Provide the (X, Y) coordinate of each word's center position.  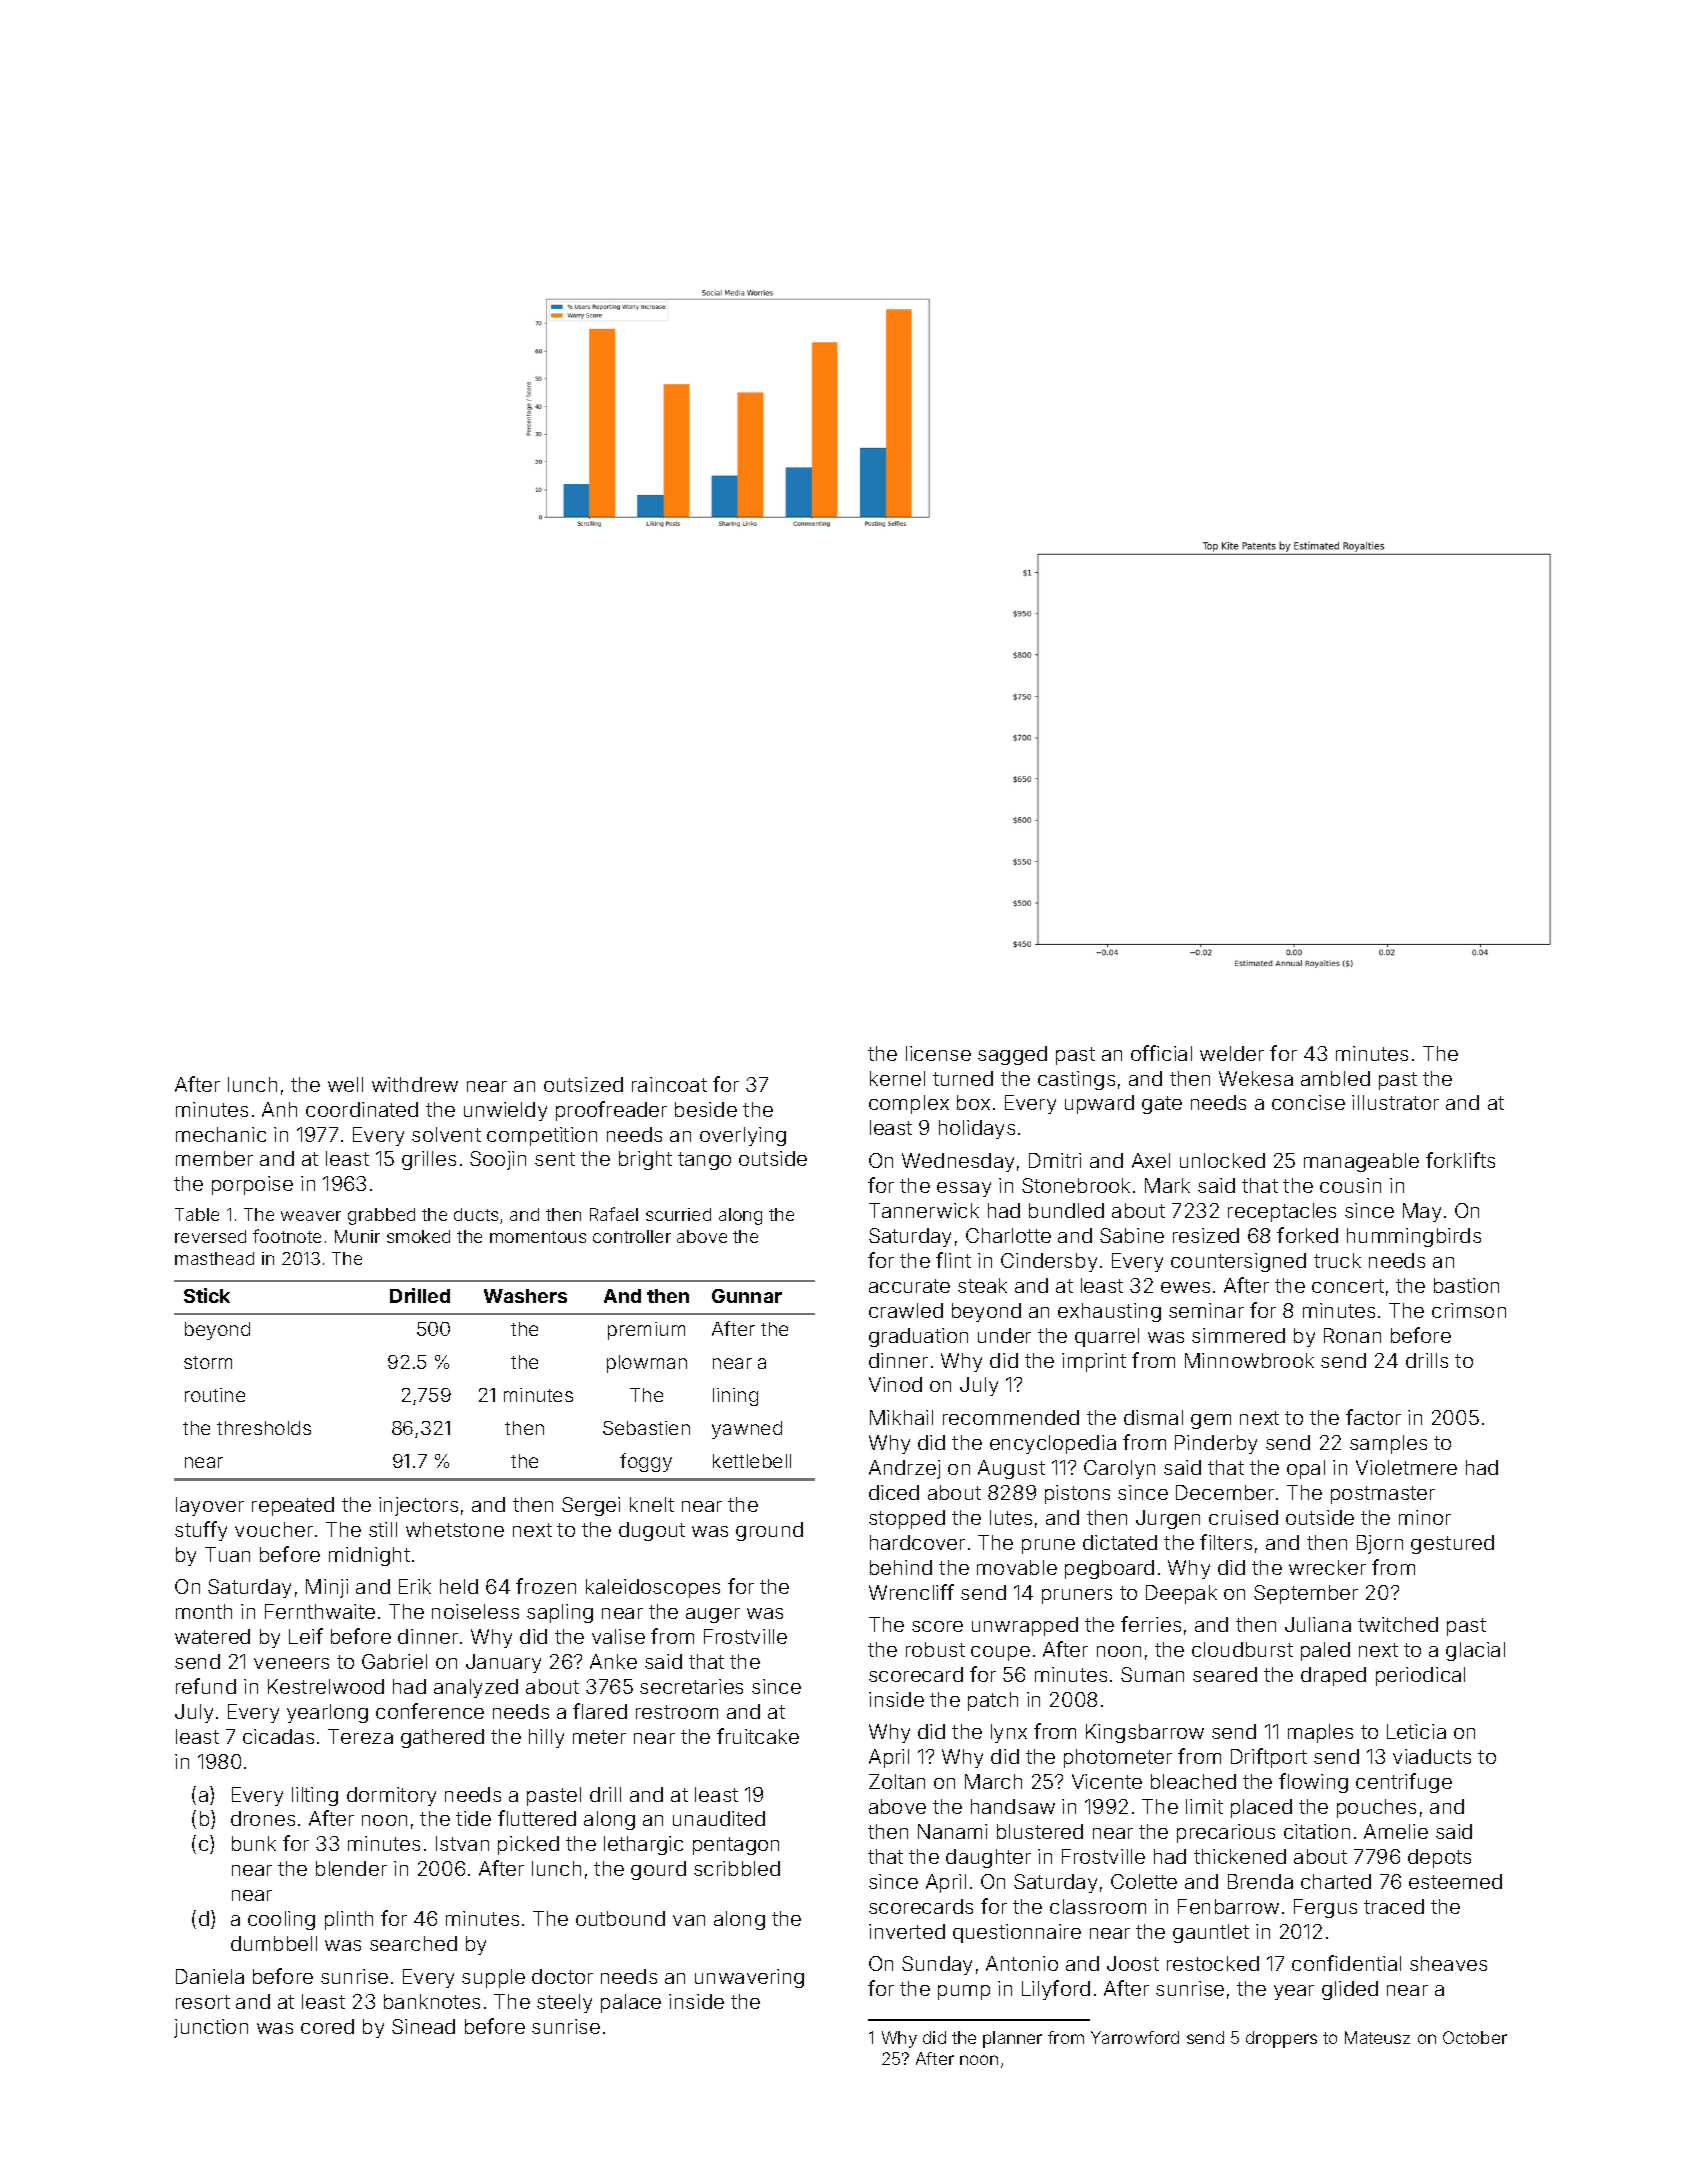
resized (1206, 1235)
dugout (652, 1531)
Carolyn (1119, 1469)
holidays (977, 1129)
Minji (327, 1588)
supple (493, 1978)
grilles (429, 1160)
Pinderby (1216, 1444)
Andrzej (904, 1469)
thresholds (264, 1428)
